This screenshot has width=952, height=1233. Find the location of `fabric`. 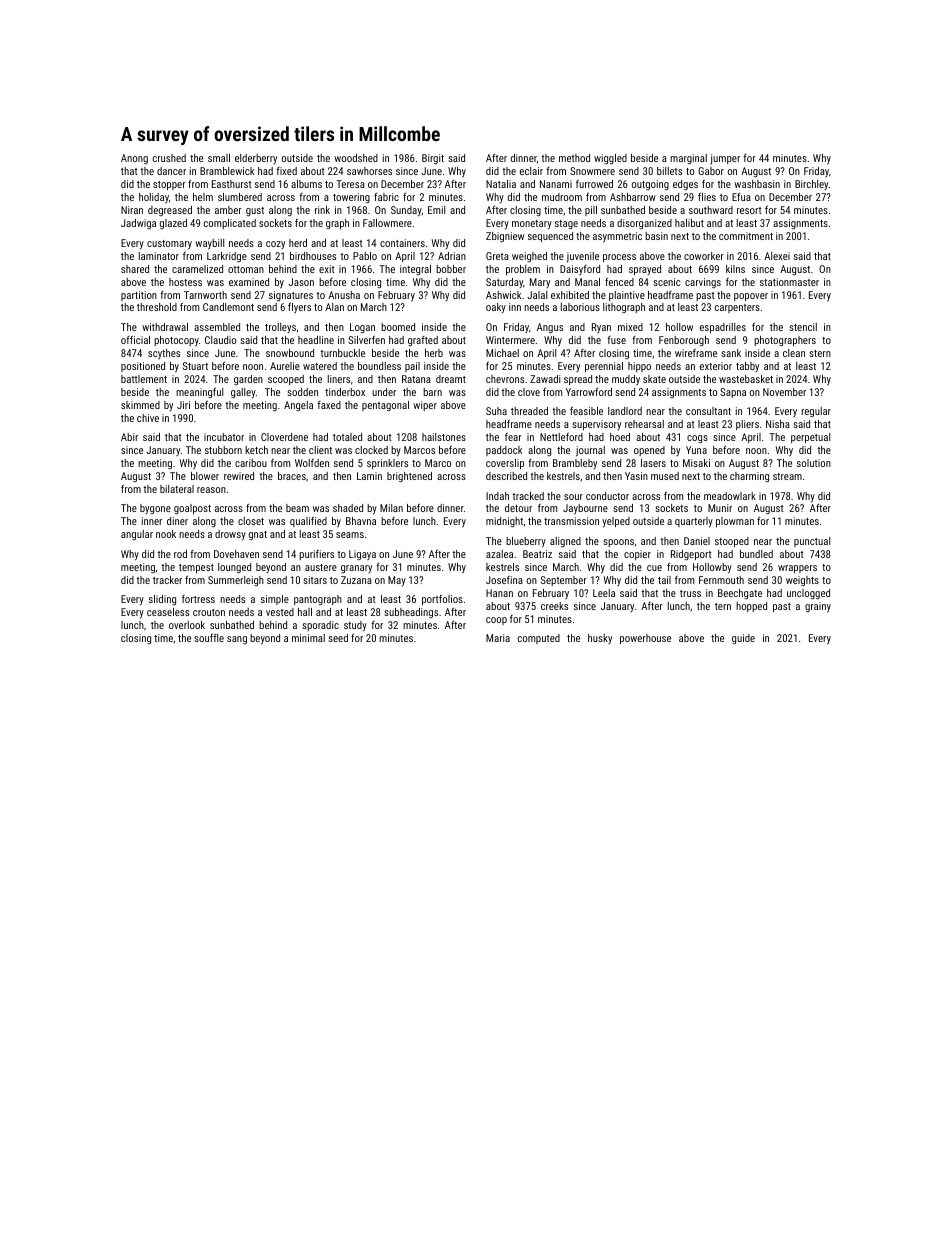

fabric is located at coordinates (386, 197).
